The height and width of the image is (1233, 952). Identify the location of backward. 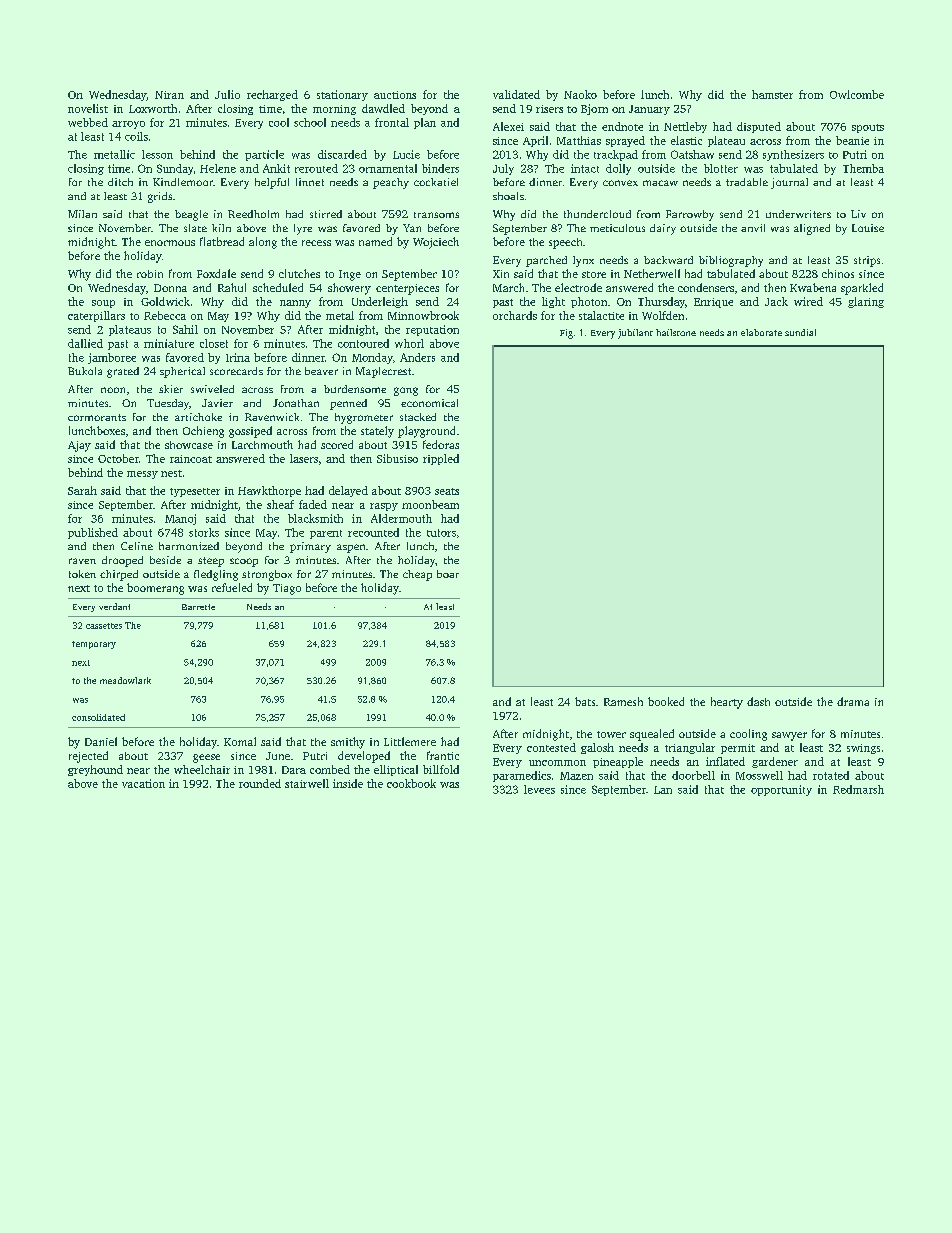
(668, 260).
